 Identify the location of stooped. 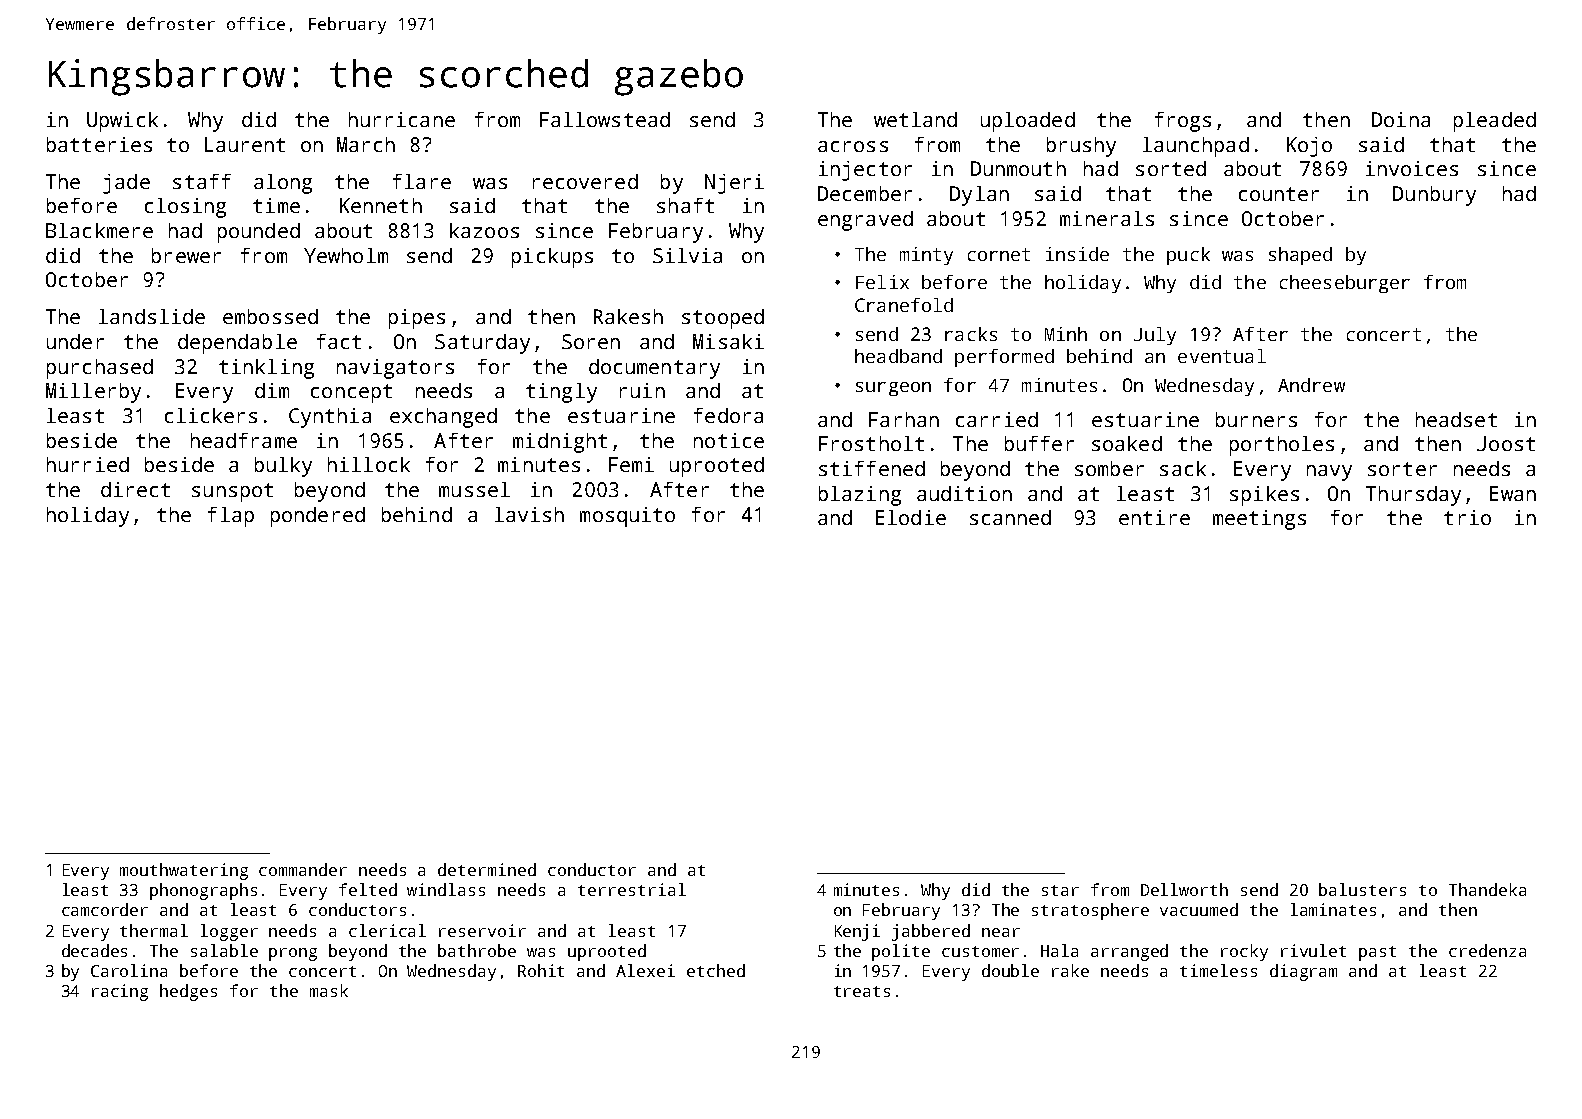
(723, 319).
